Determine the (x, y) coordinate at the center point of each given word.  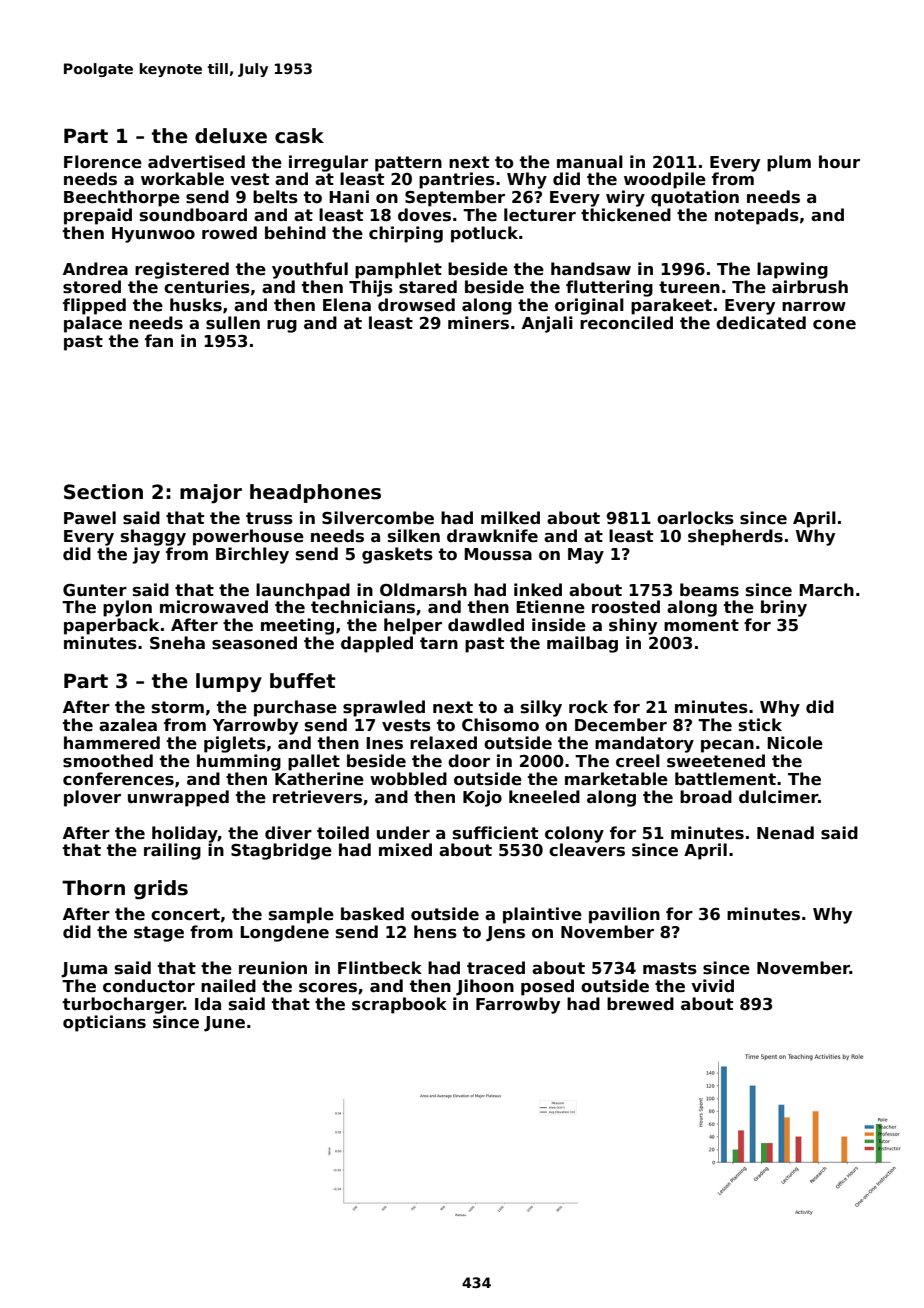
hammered (112, 743)
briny (784, 608)
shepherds (735, 537)
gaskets (397, 555)
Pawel (90, 518)
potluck (484, 234)
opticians (104, 1023)
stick (760, 725)
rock (588, 707)
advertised (196, 162)
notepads (757, 216)
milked (510, 518)
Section (103, 492)
